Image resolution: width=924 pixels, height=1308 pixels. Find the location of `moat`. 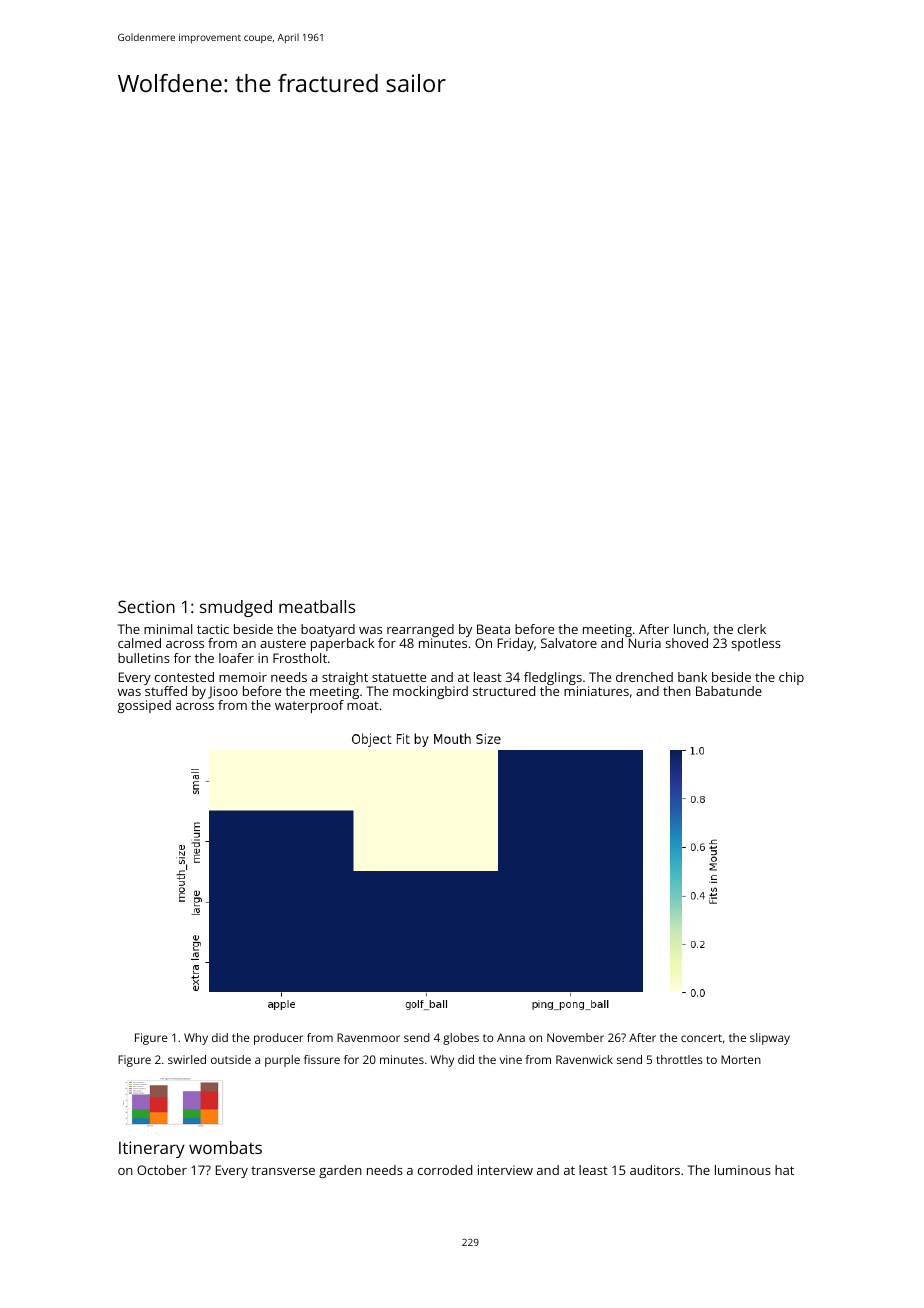

moat is located at coordinates (363, 705).
